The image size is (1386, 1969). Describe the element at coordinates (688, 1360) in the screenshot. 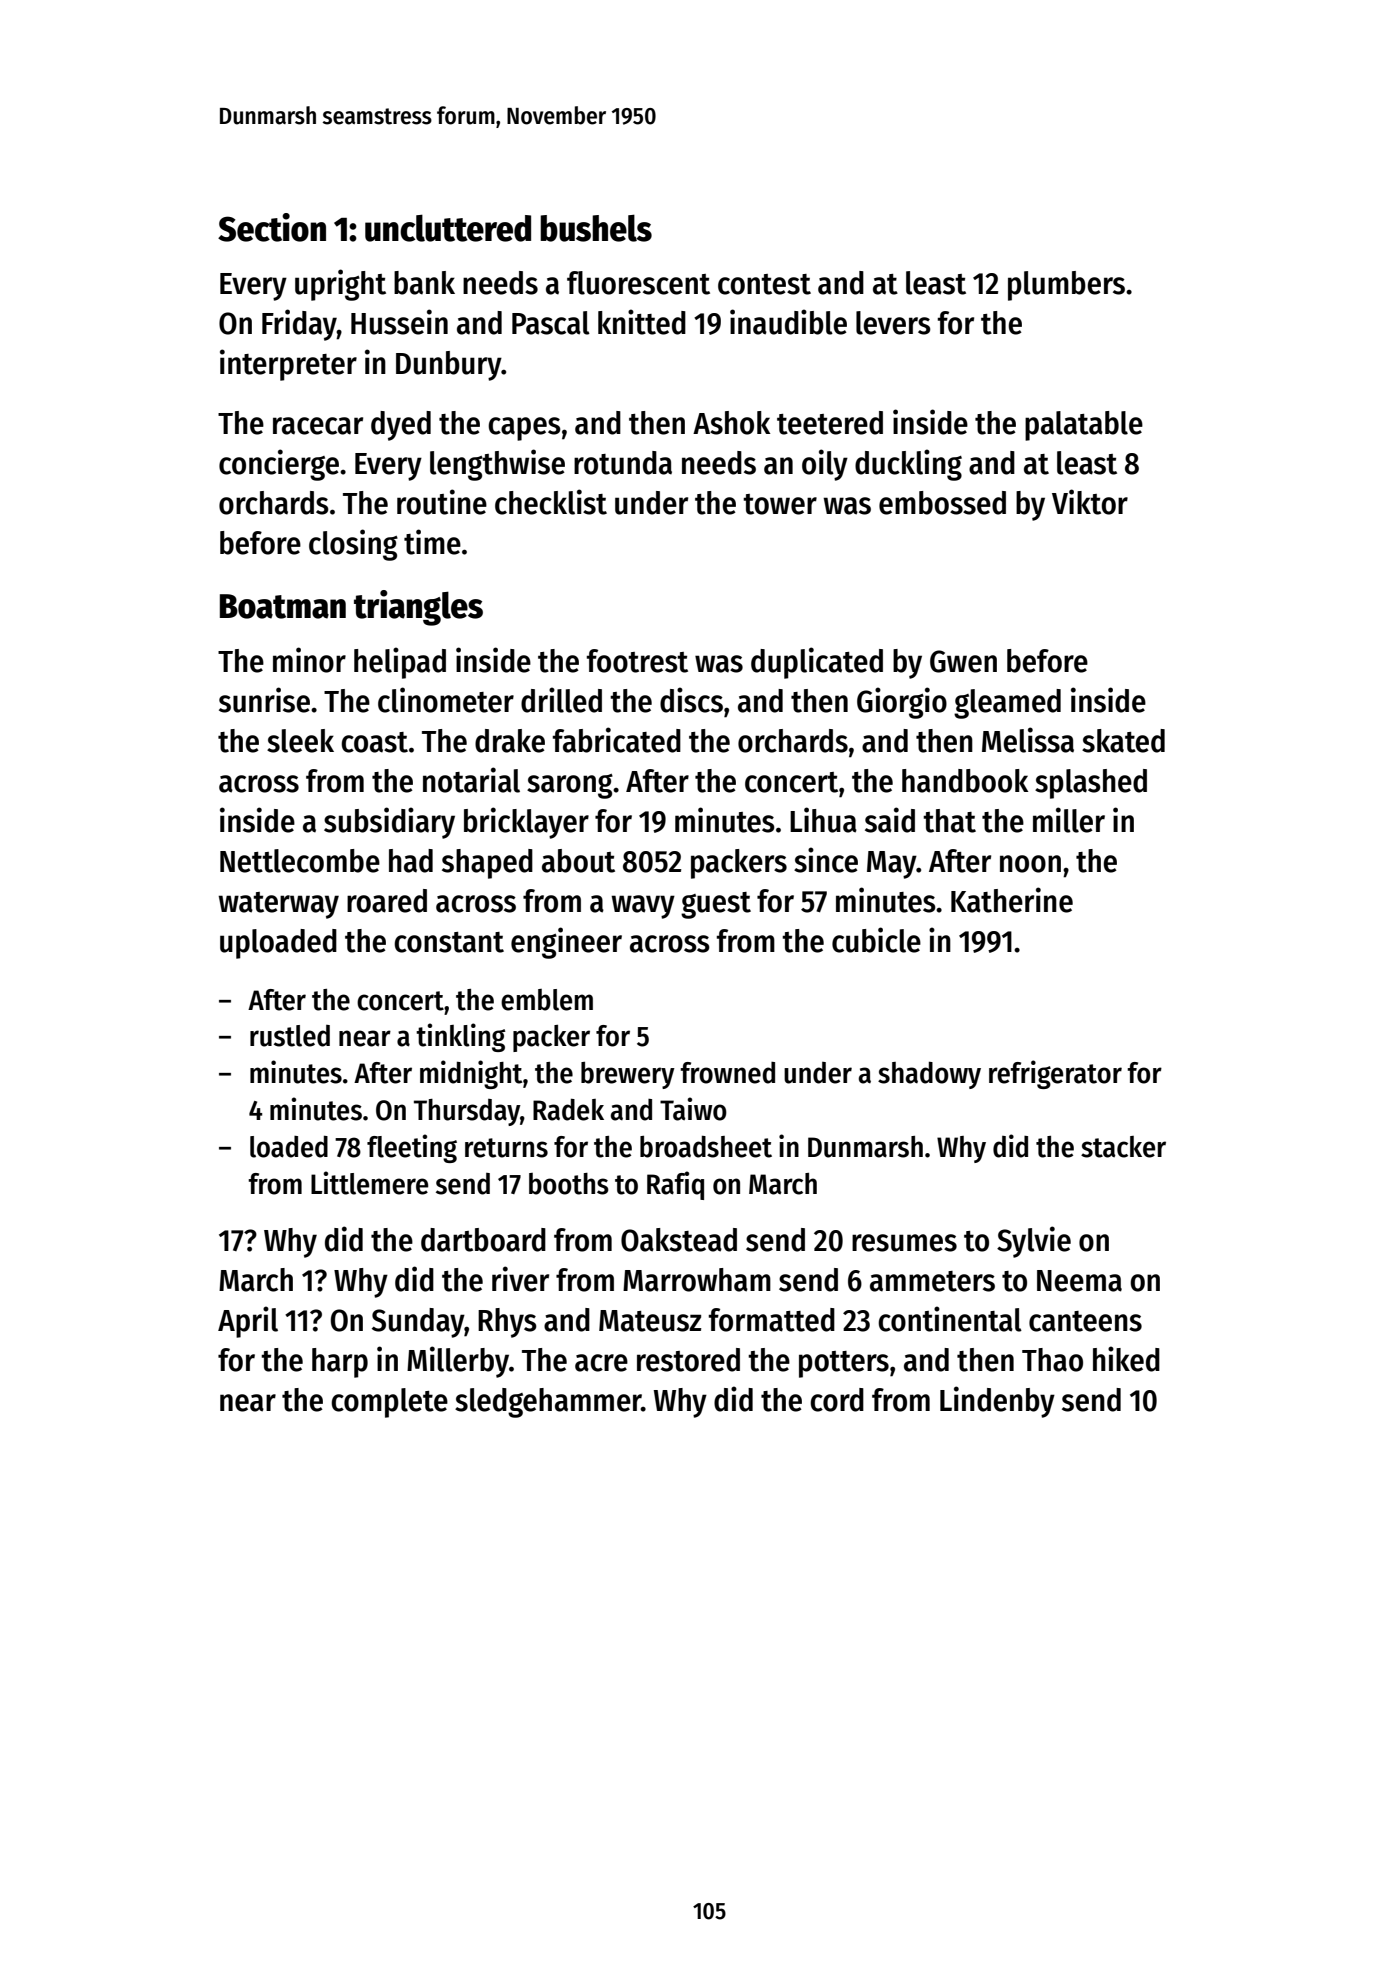

I see `restored` at that location.
